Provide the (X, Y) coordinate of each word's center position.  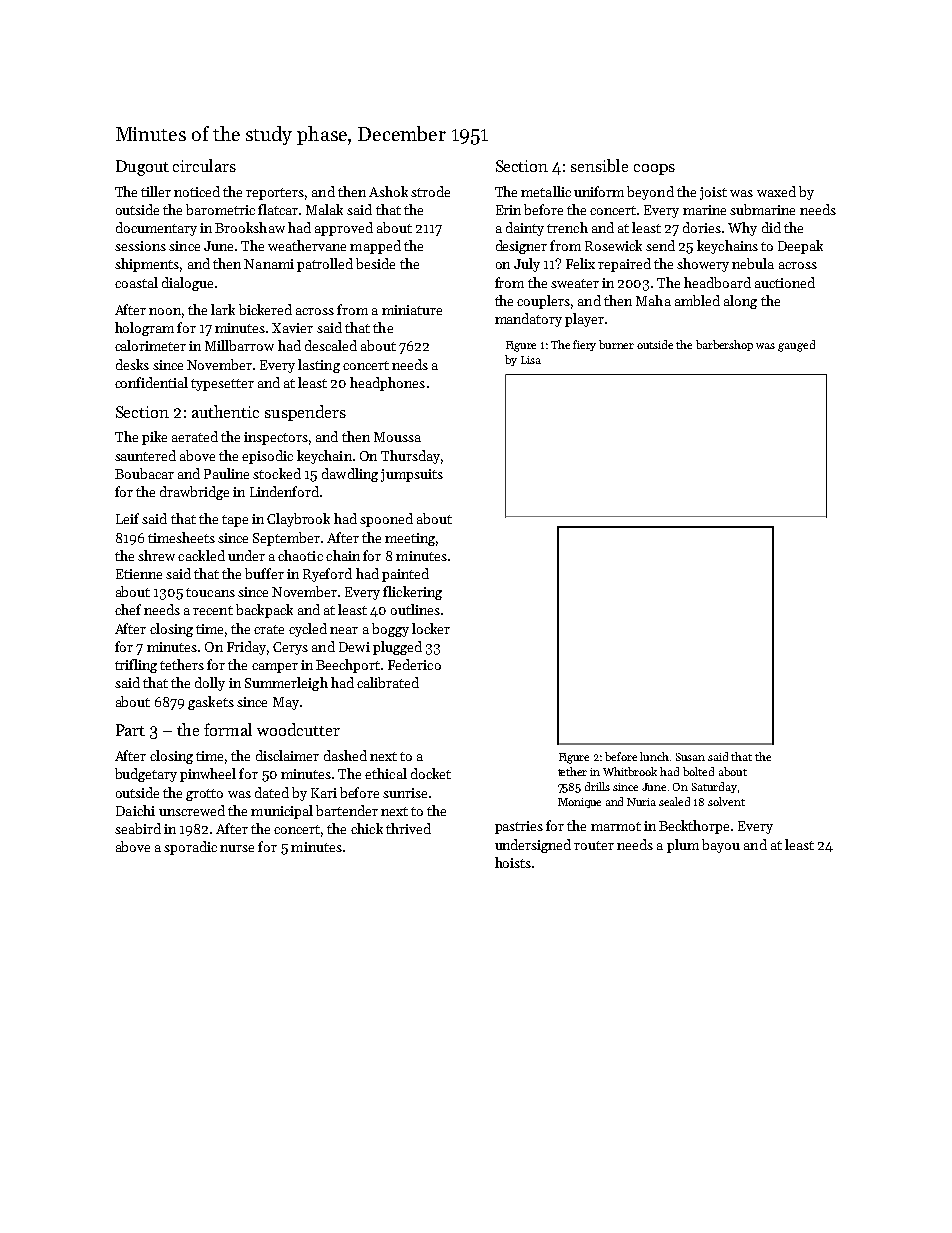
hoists (513, 862)
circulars (204, 165)
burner (616, 344)
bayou (721, 846)
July (527, 265)
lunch (654, 756)
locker (431, 628)
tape (235, 521)
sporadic (190, 848)
